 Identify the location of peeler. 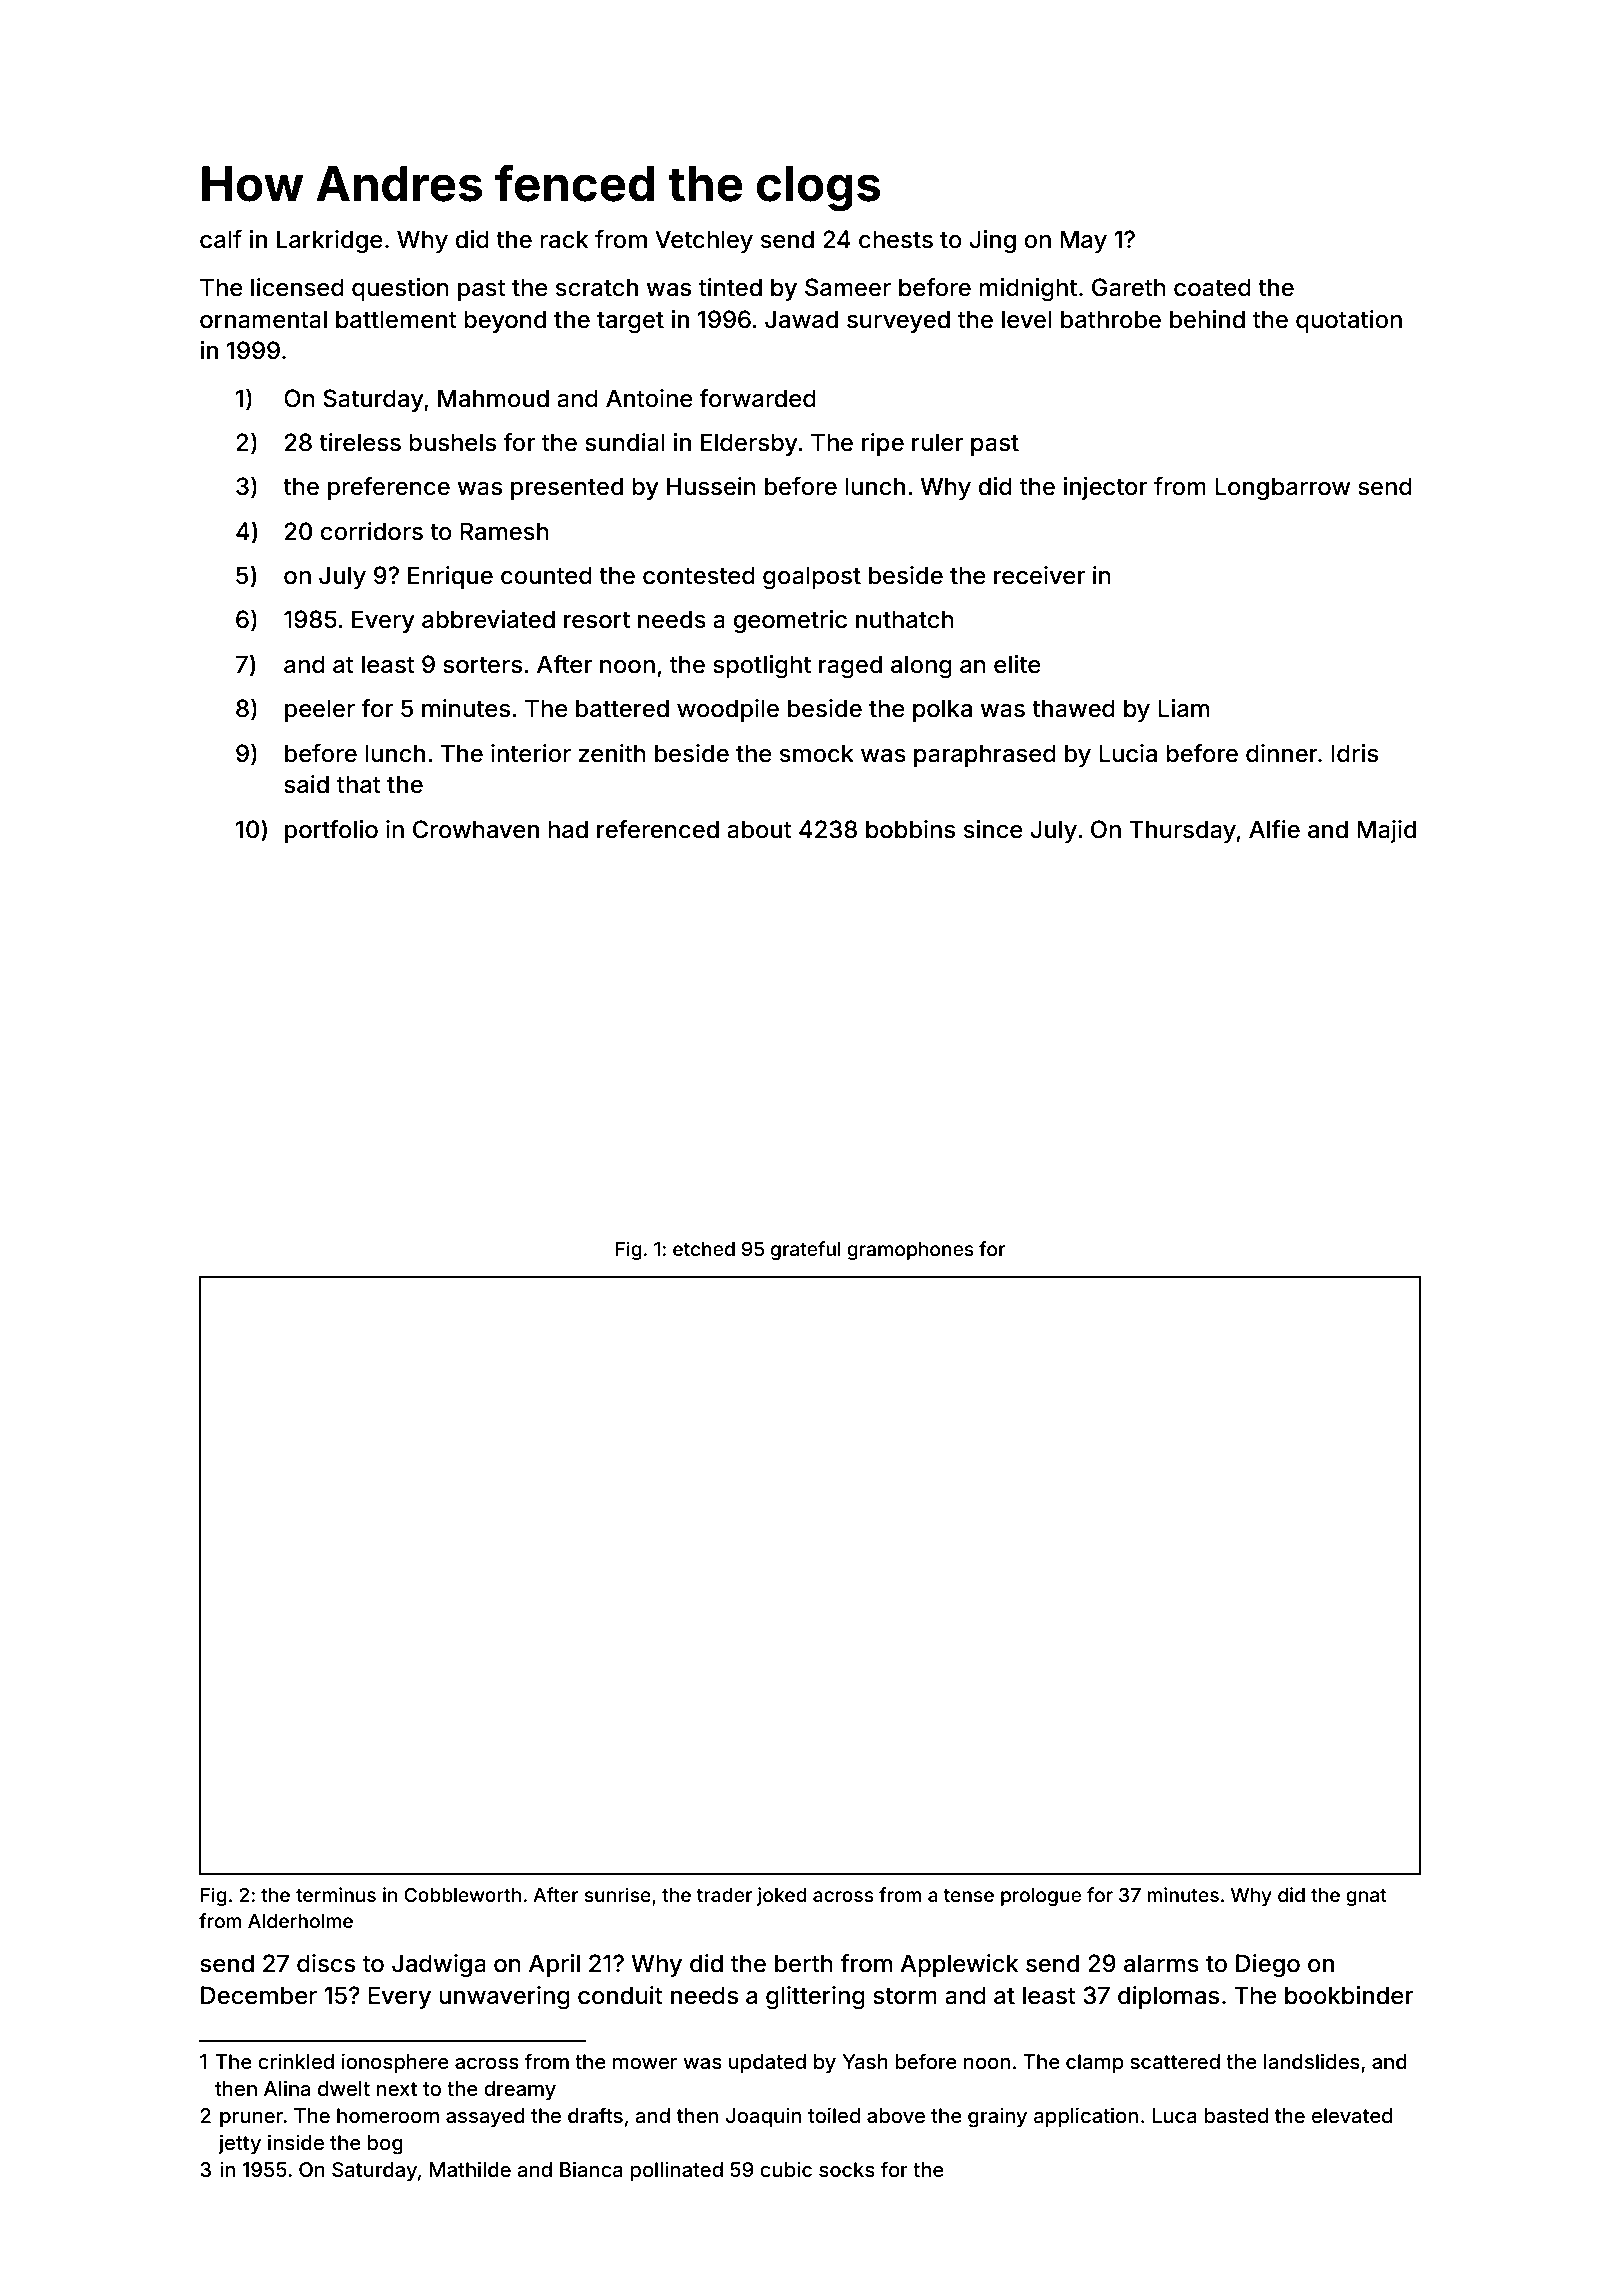
(320, 710).
